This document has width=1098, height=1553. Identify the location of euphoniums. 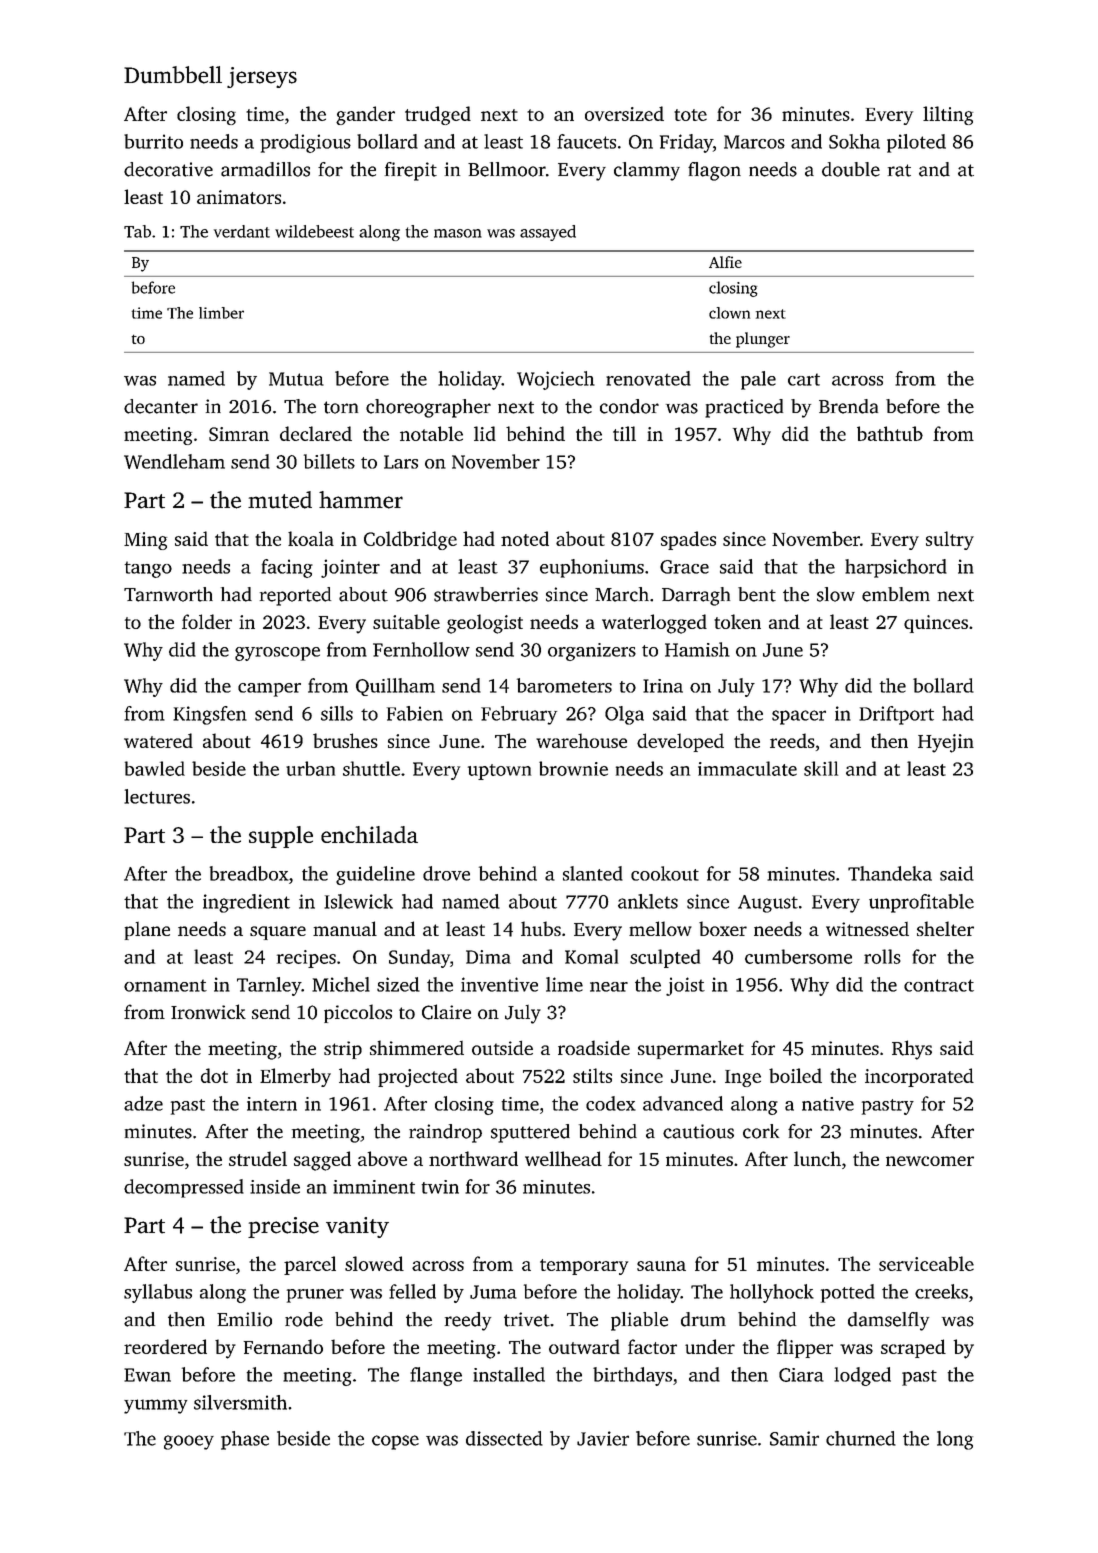
(592, 568).
